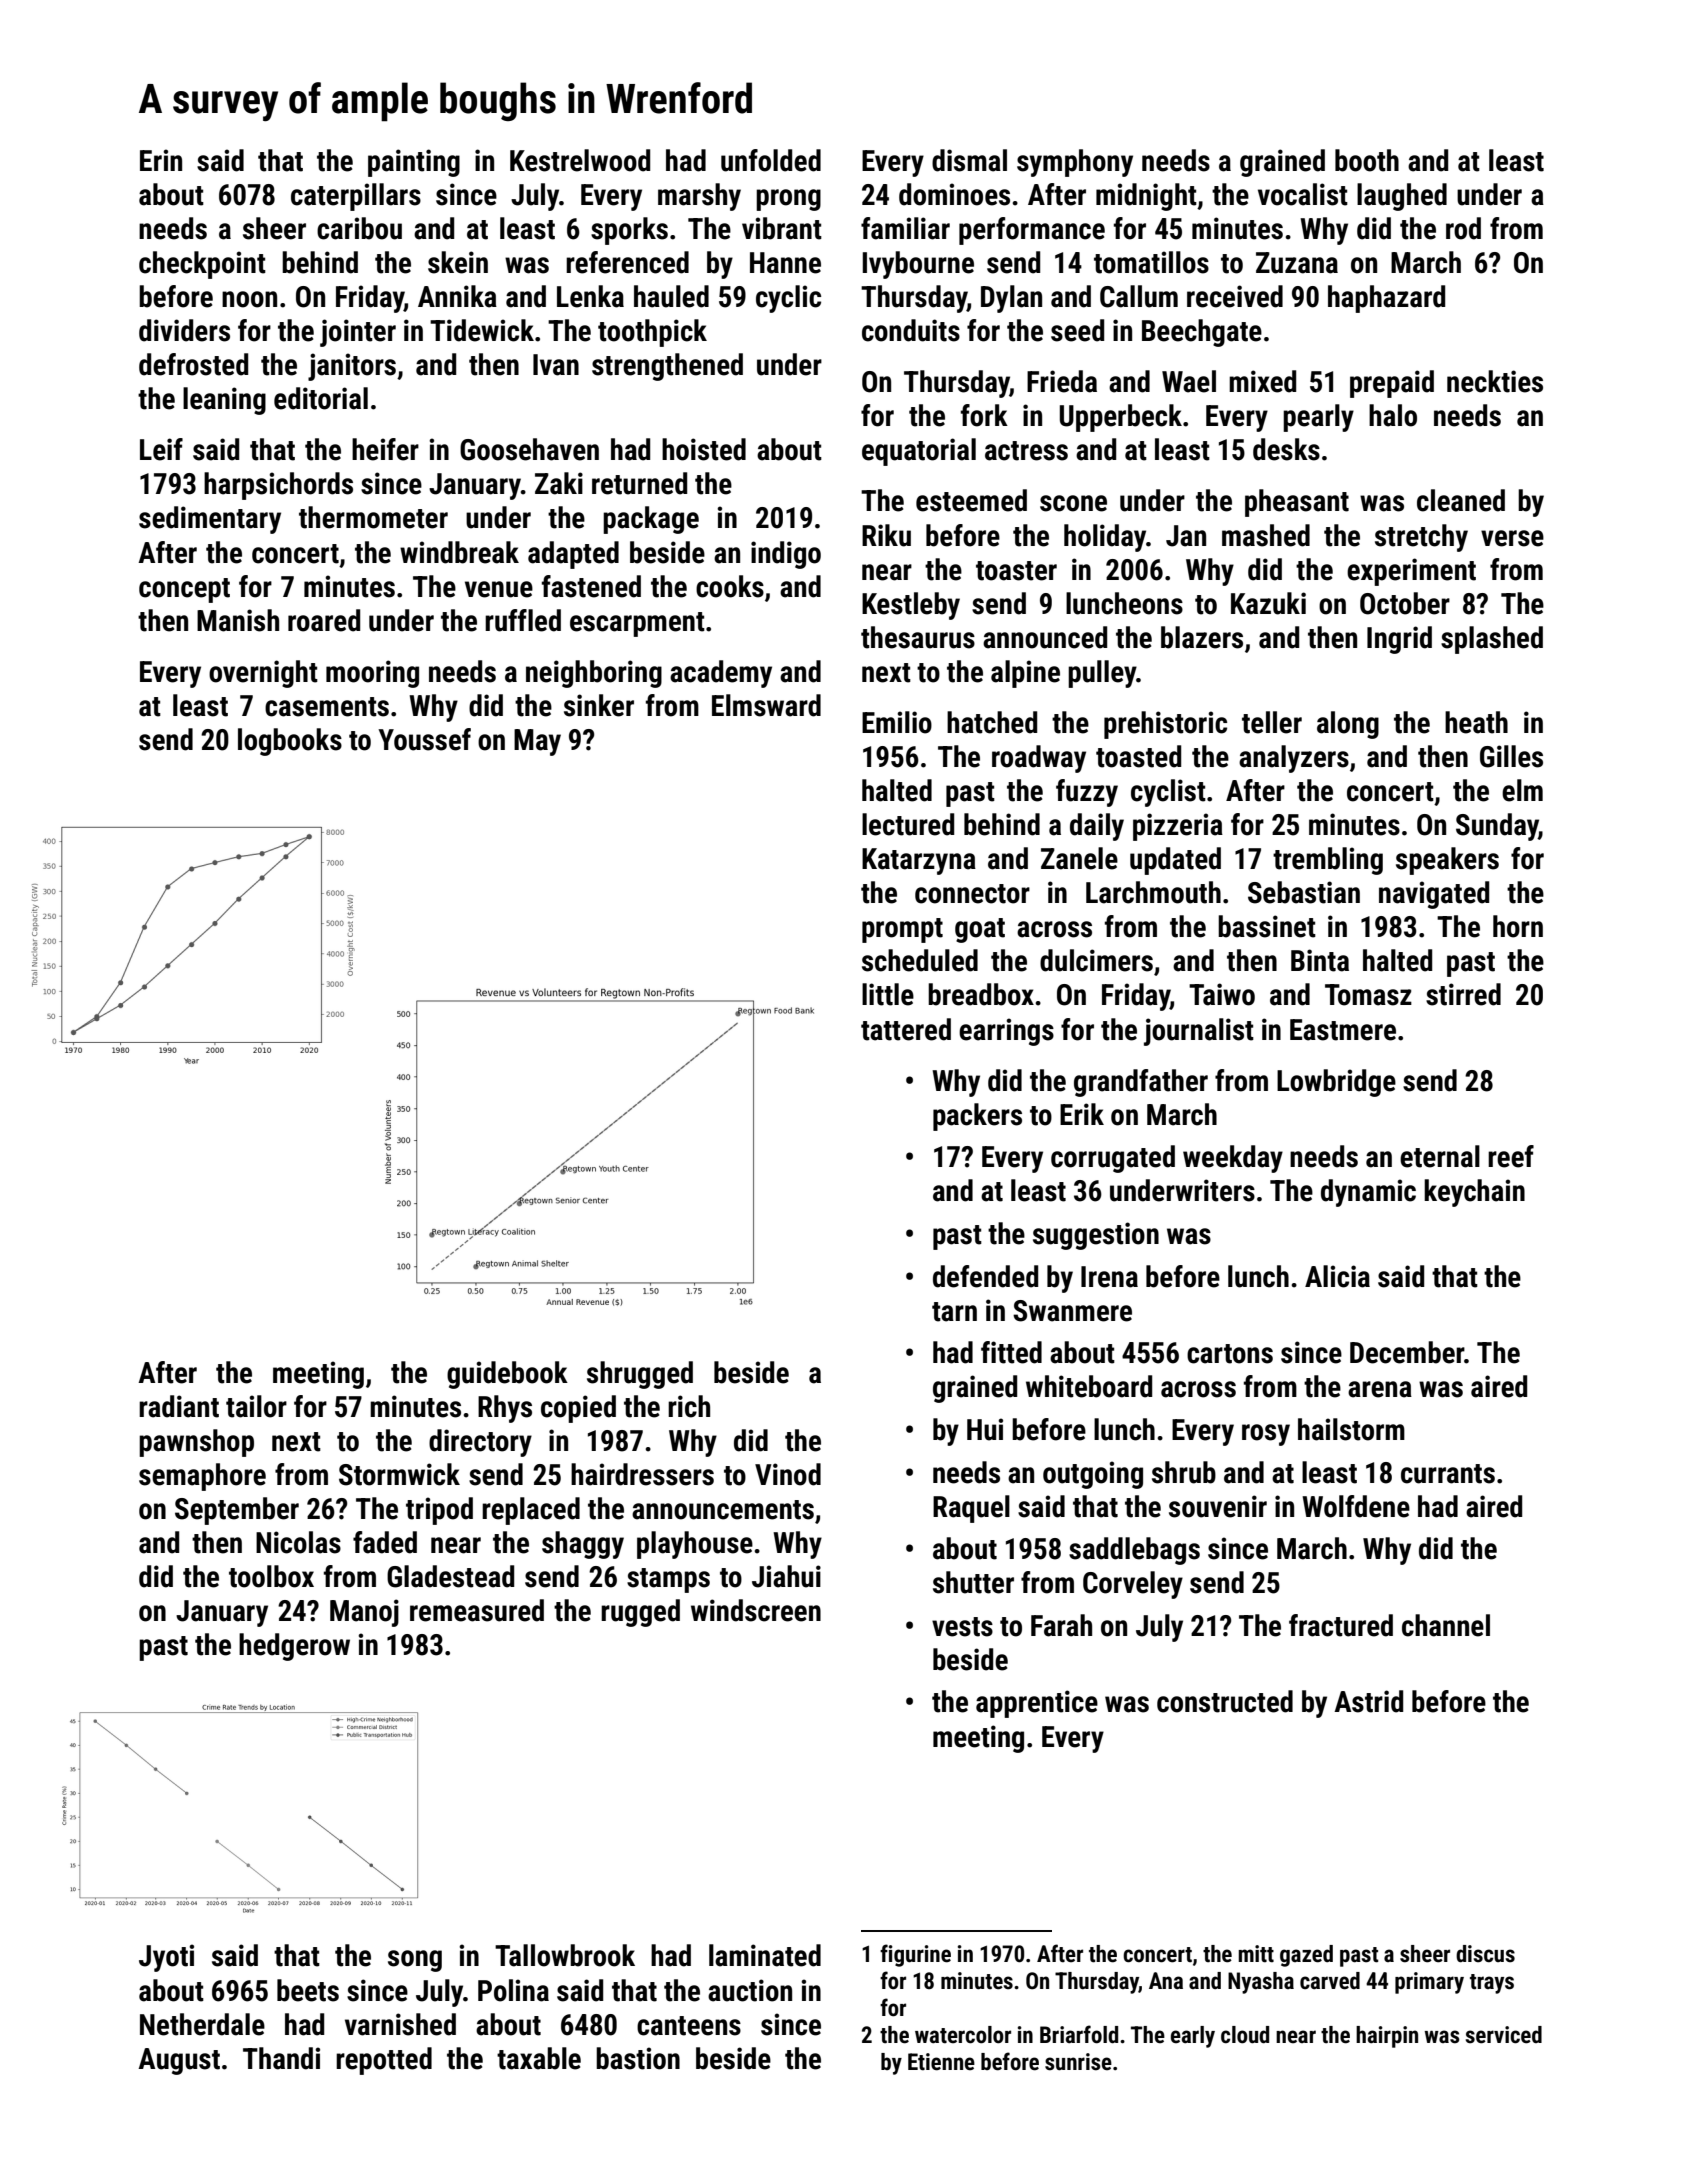  What do you see at coordinates (1062, 381) in the screenshot?
I see `Frieda` at bounding box center [1062, 381].
